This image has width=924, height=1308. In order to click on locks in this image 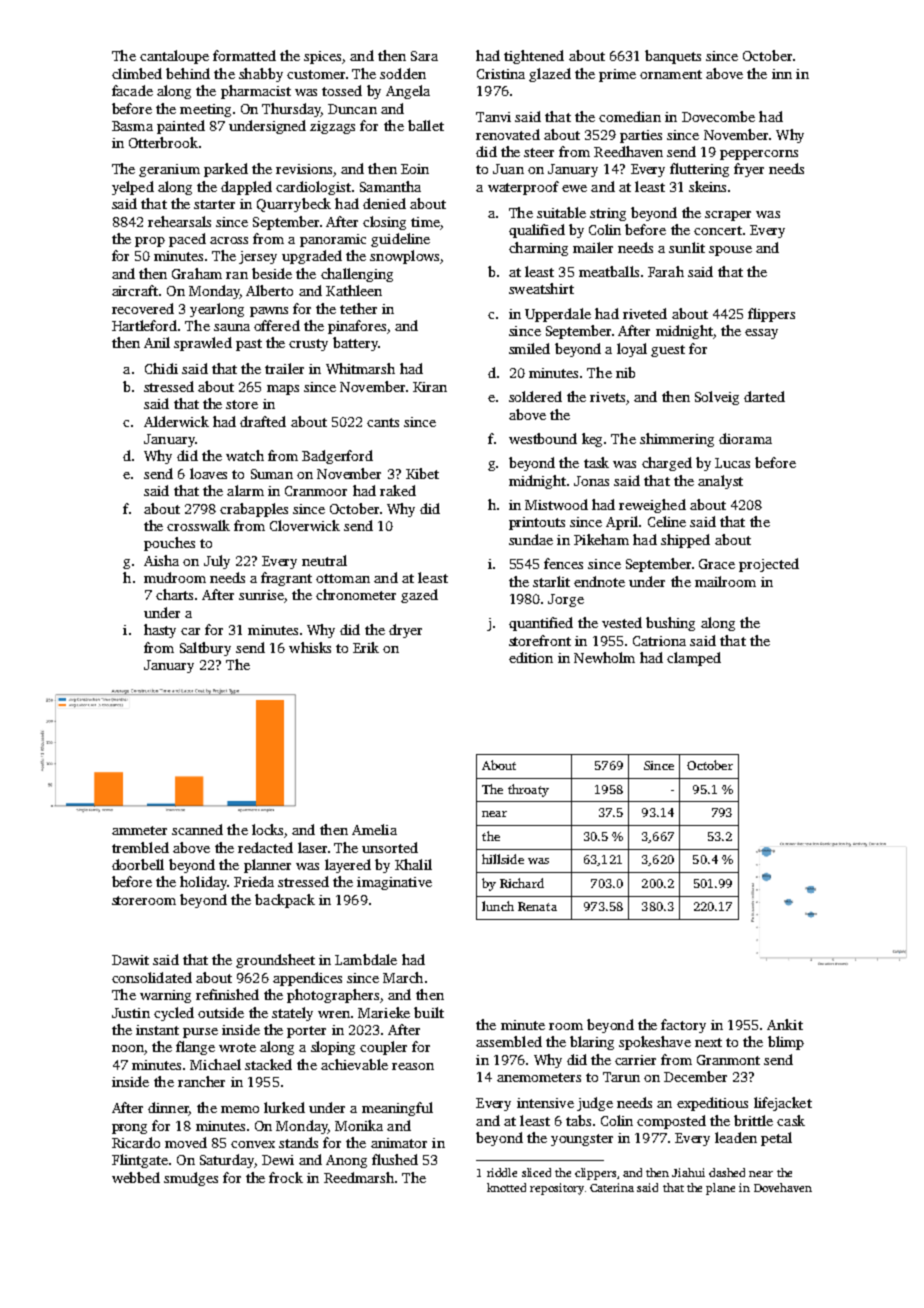, I will do `click(267, 829)`.
